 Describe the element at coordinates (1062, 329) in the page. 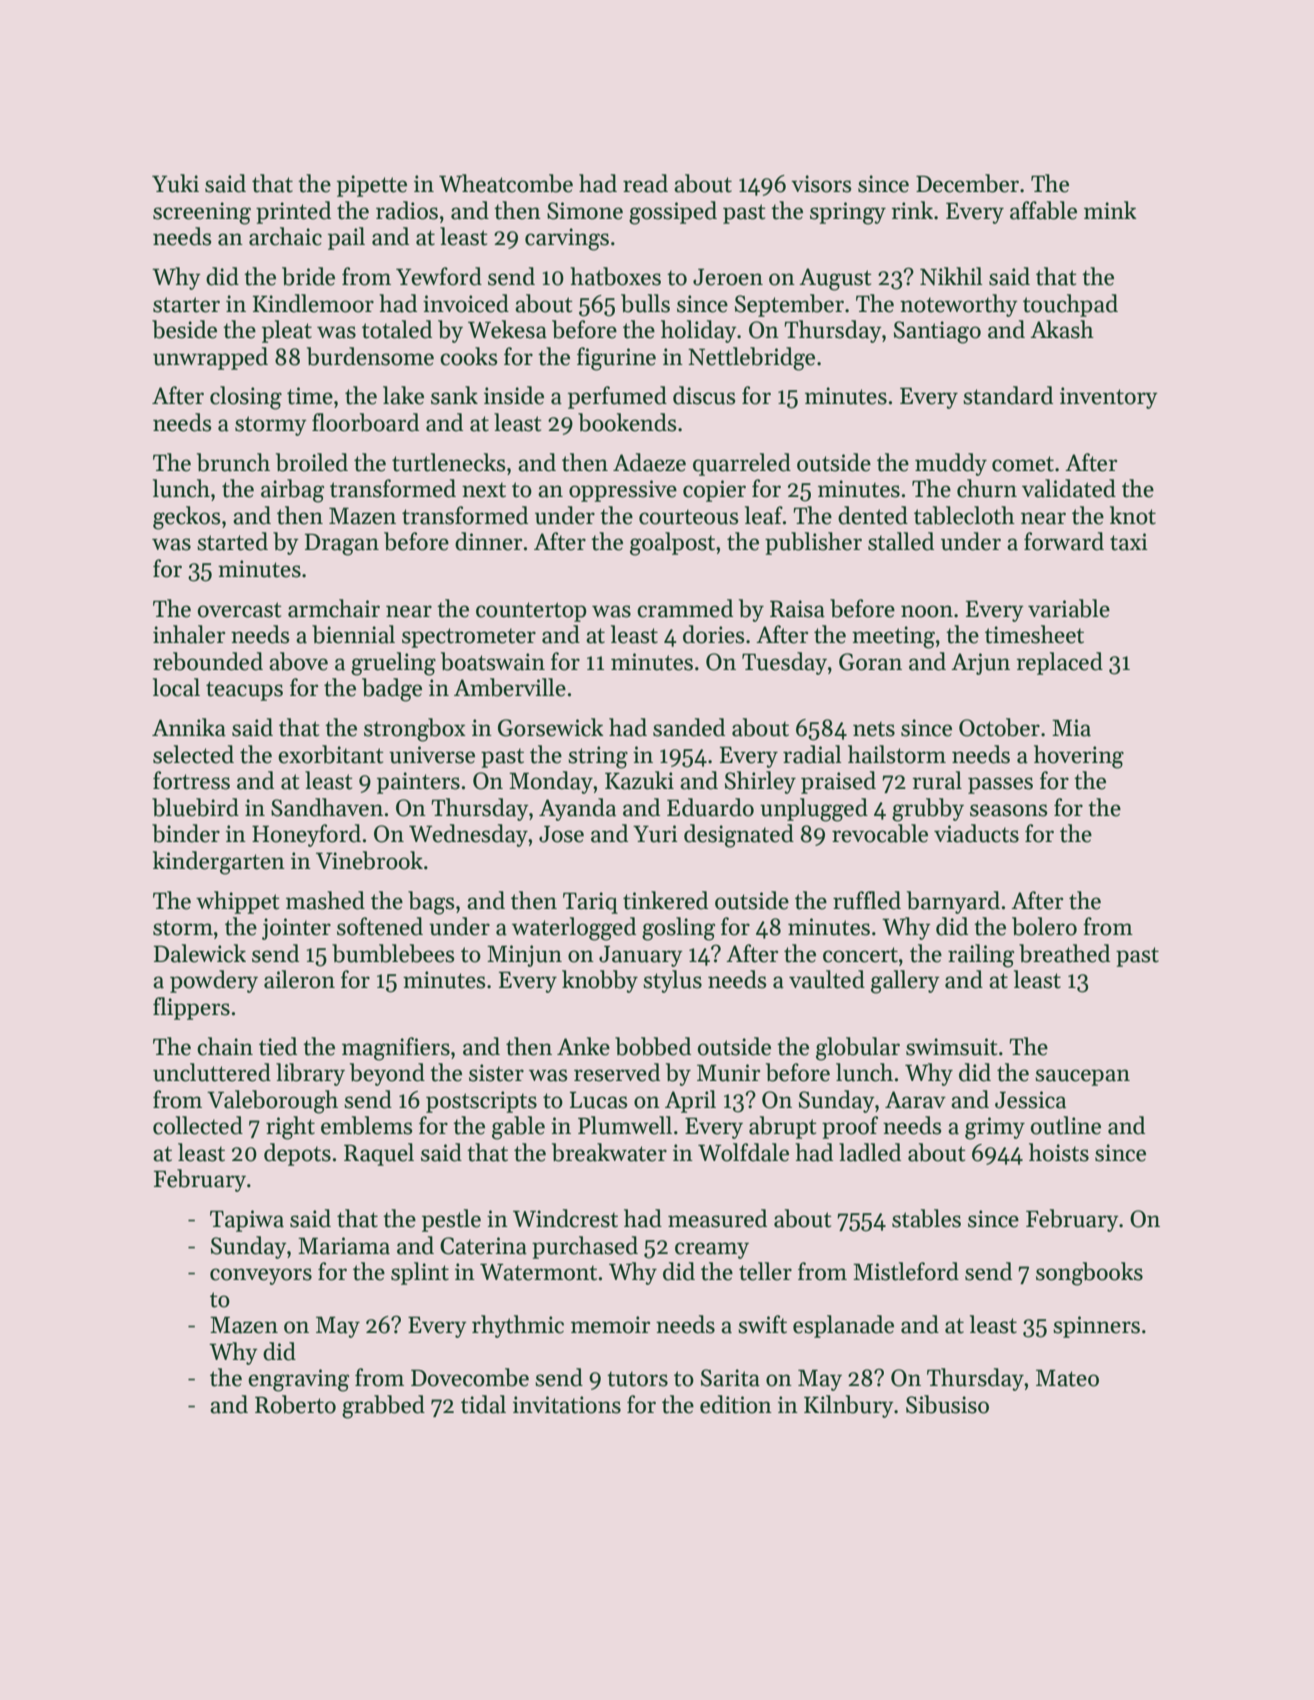

I see `Akash` at that location.
